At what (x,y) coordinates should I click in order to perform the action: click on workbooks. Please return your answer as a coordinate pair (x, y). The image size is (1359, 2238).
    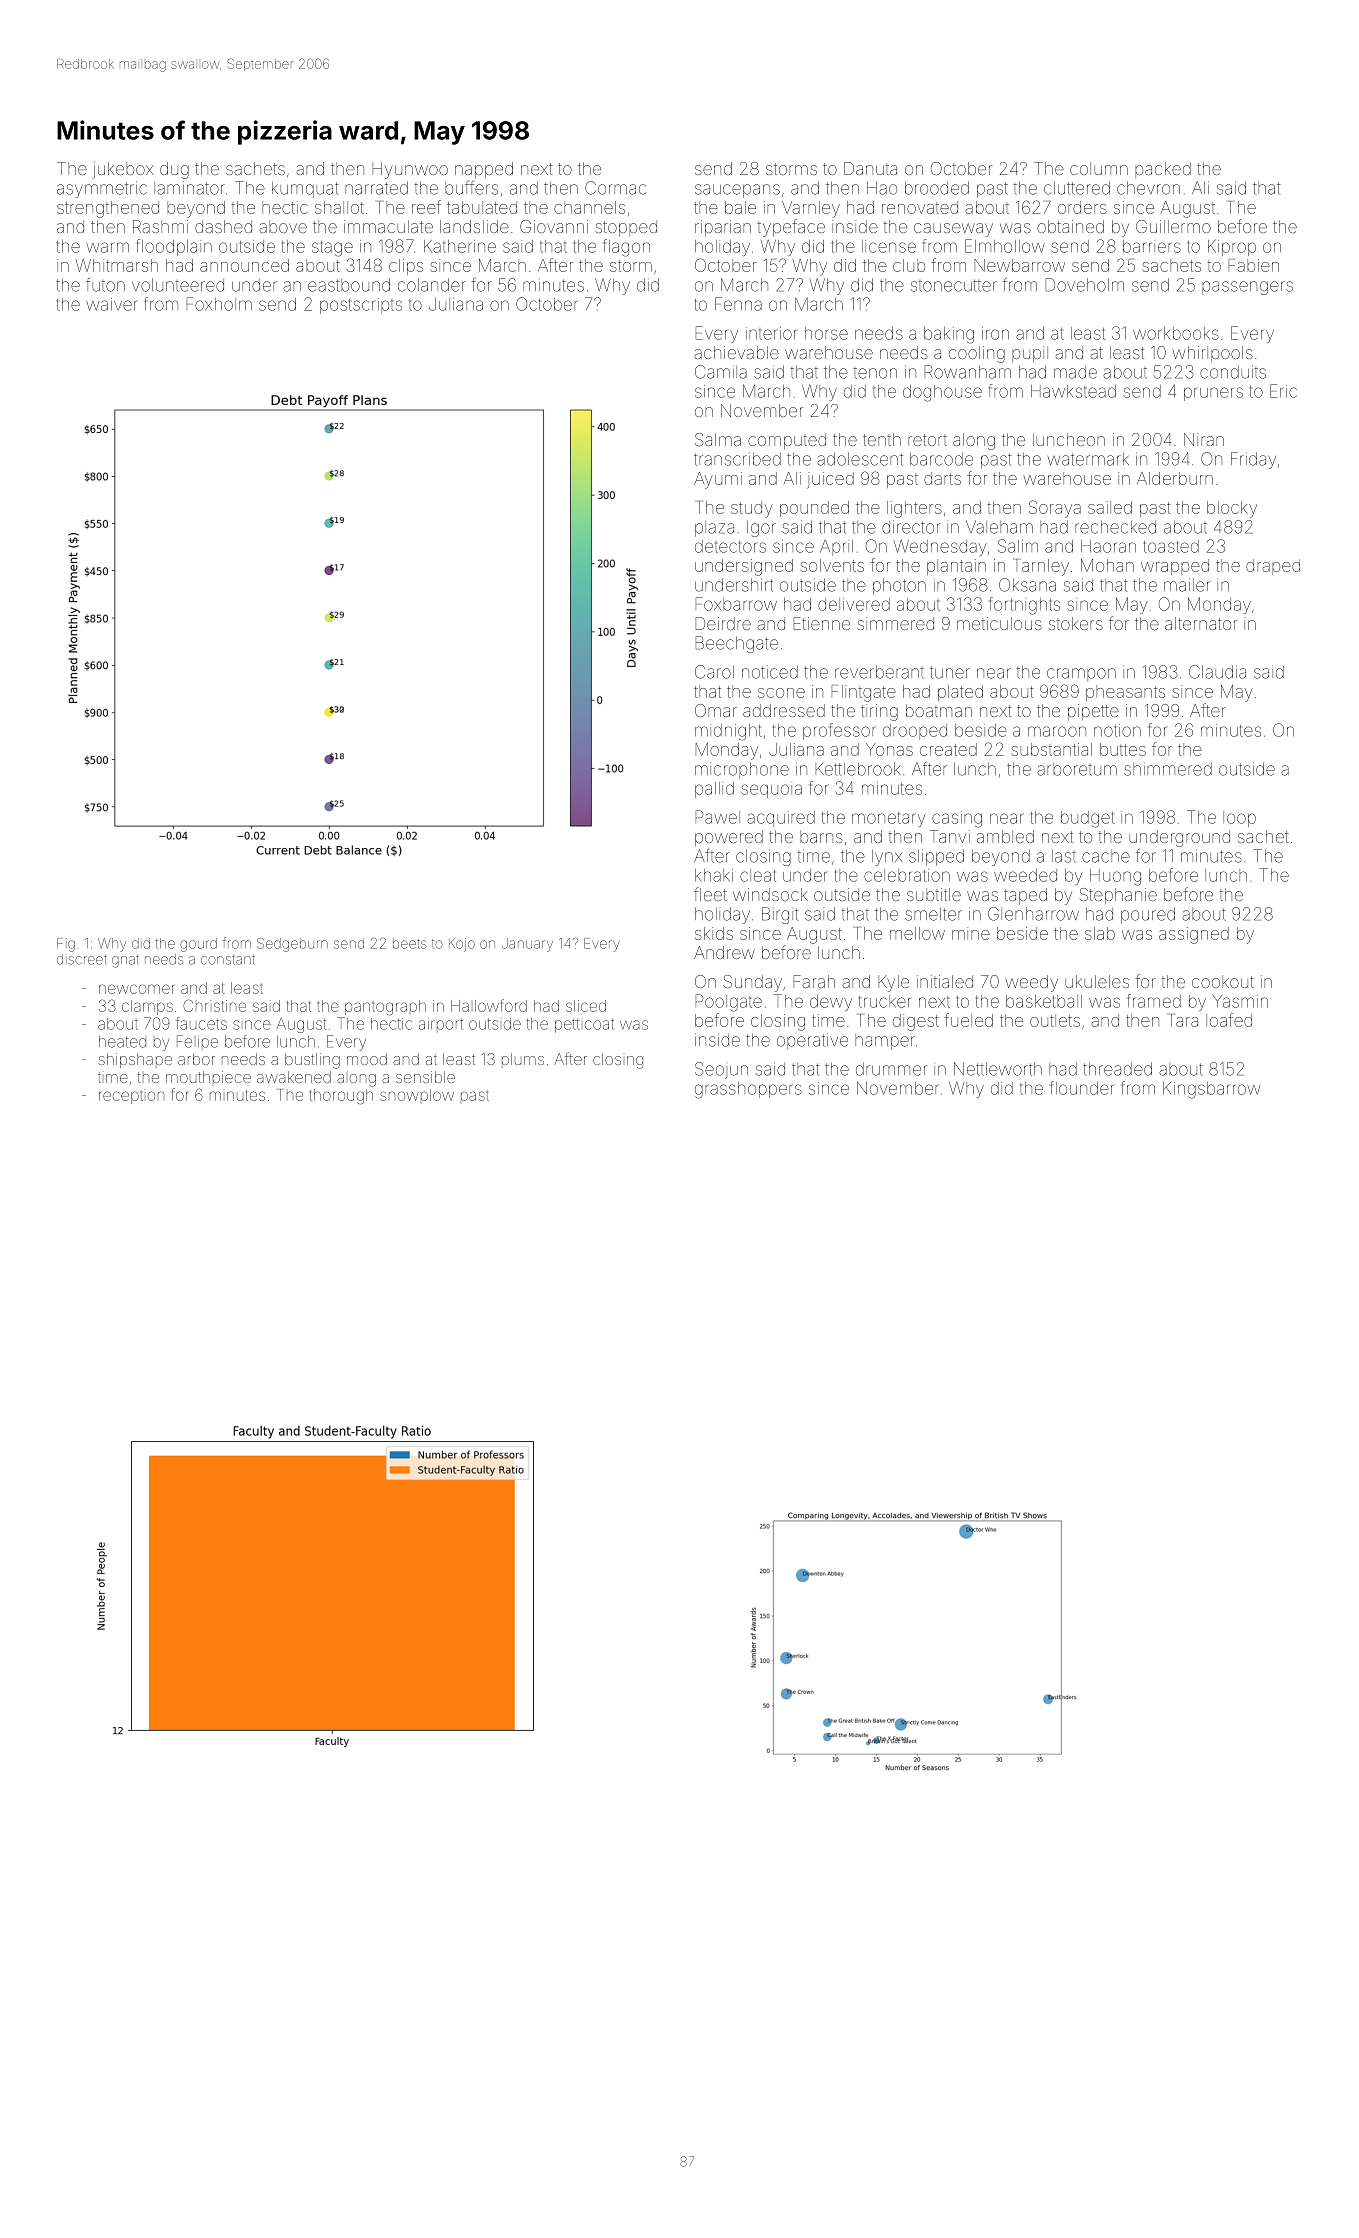
    Looking at the image, I should click on (1176, 333).
